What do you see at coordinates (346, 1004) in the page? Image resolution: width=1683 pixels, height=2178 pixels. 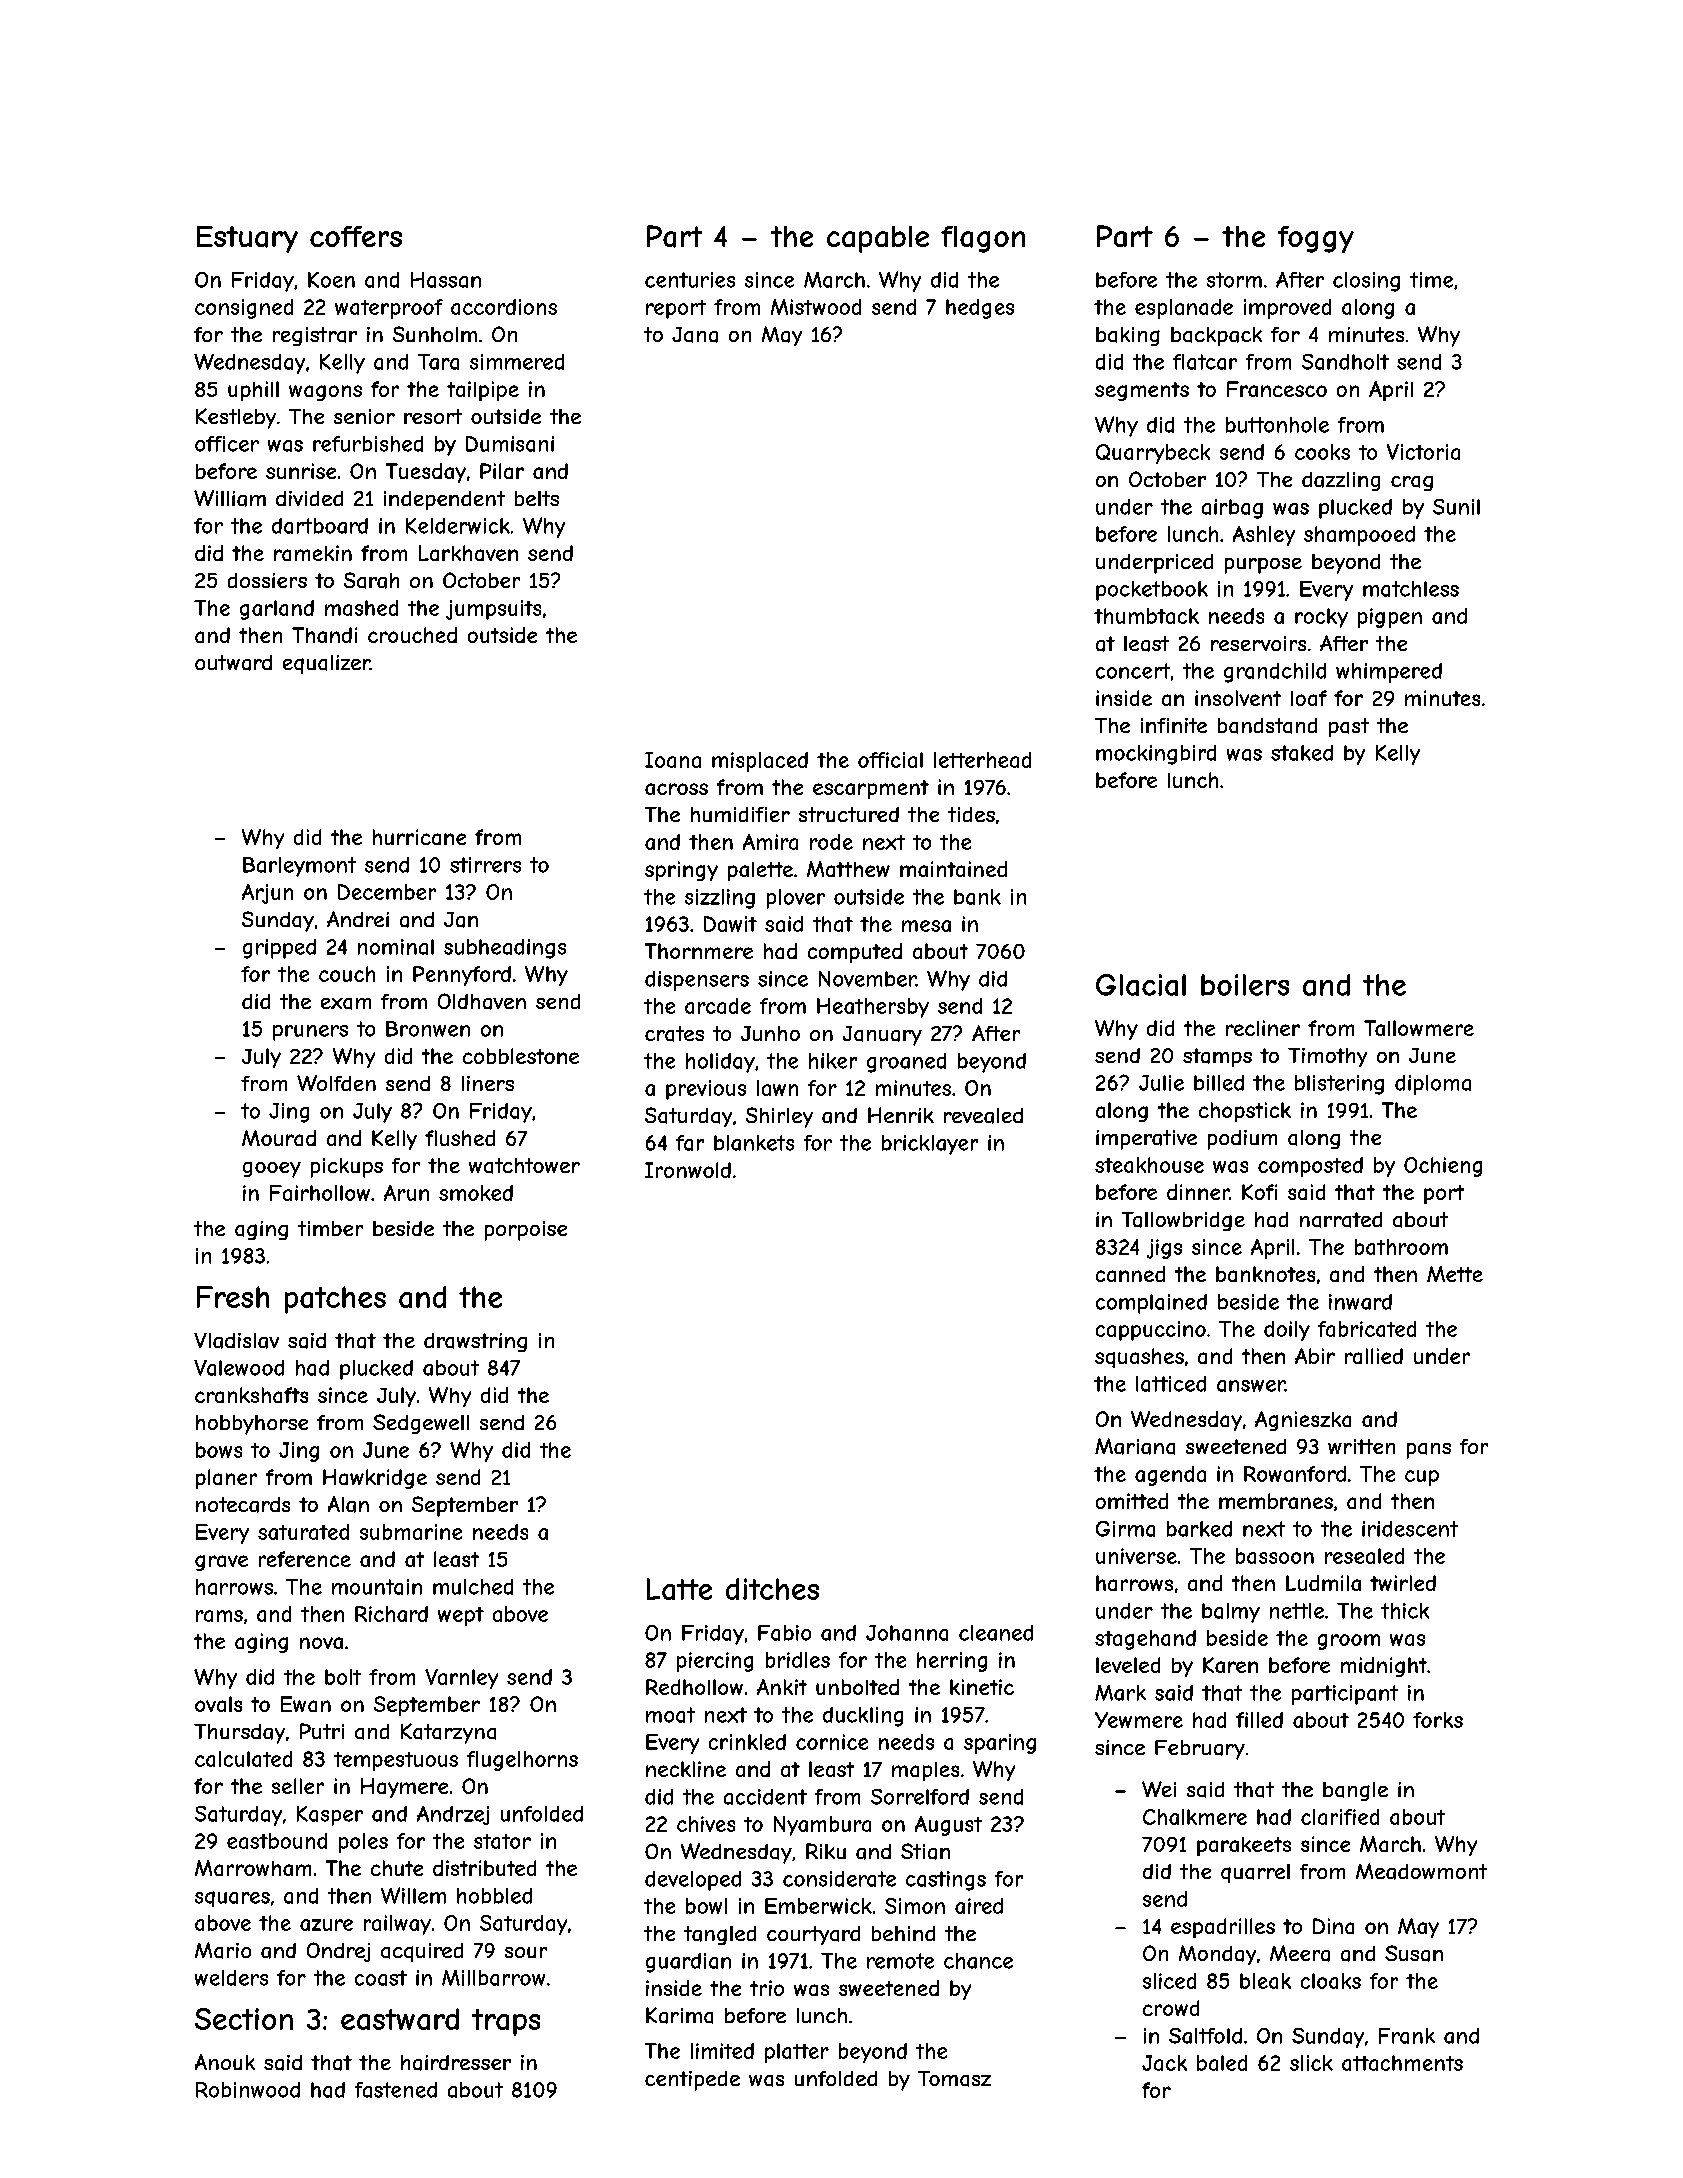 I see `exam` at bounding box center [346, 1004].
